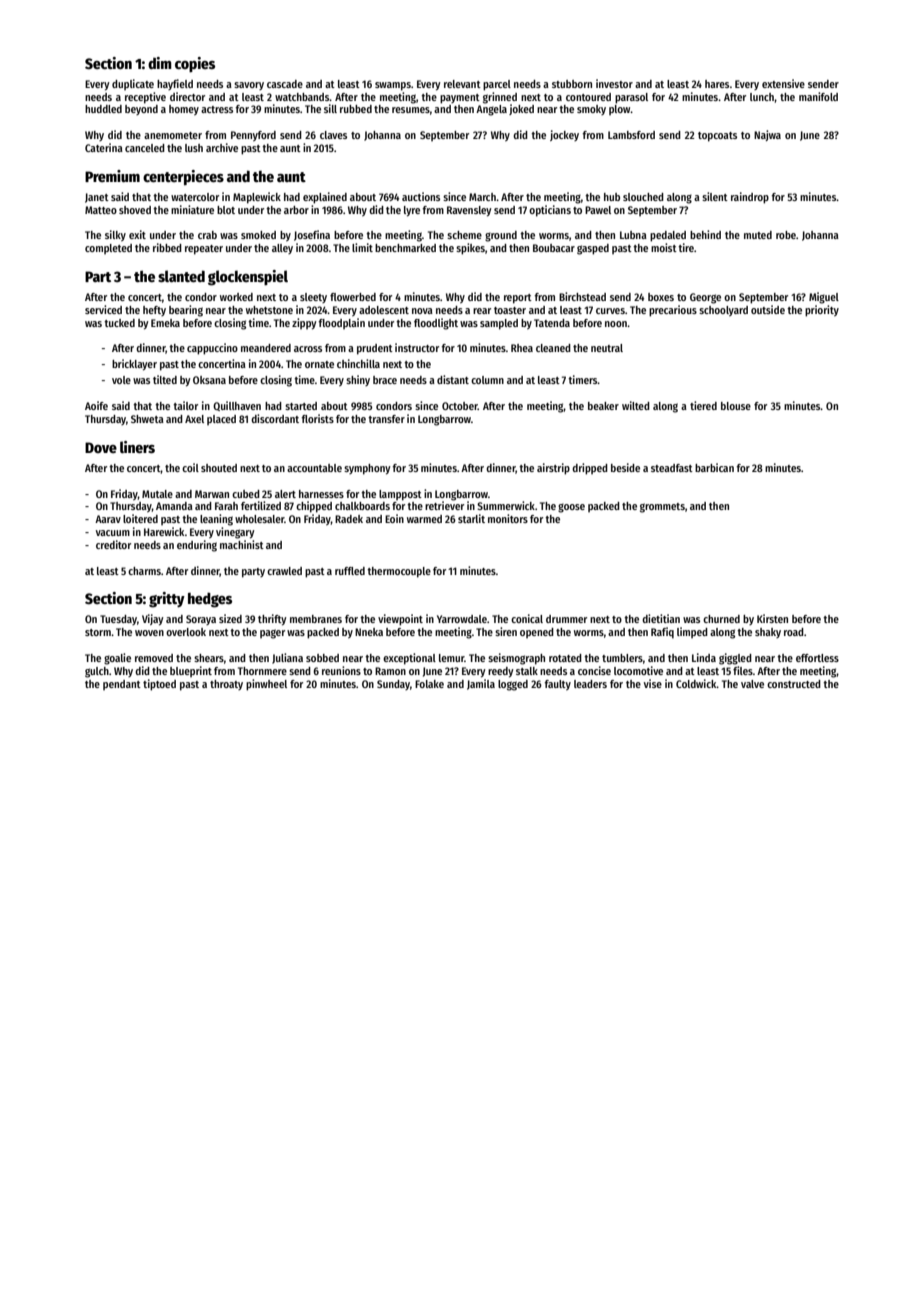 The image size is (924, 1308). Describe the element at coordinates (421, 196) in the screenshot. I see `auctions` at that location.
